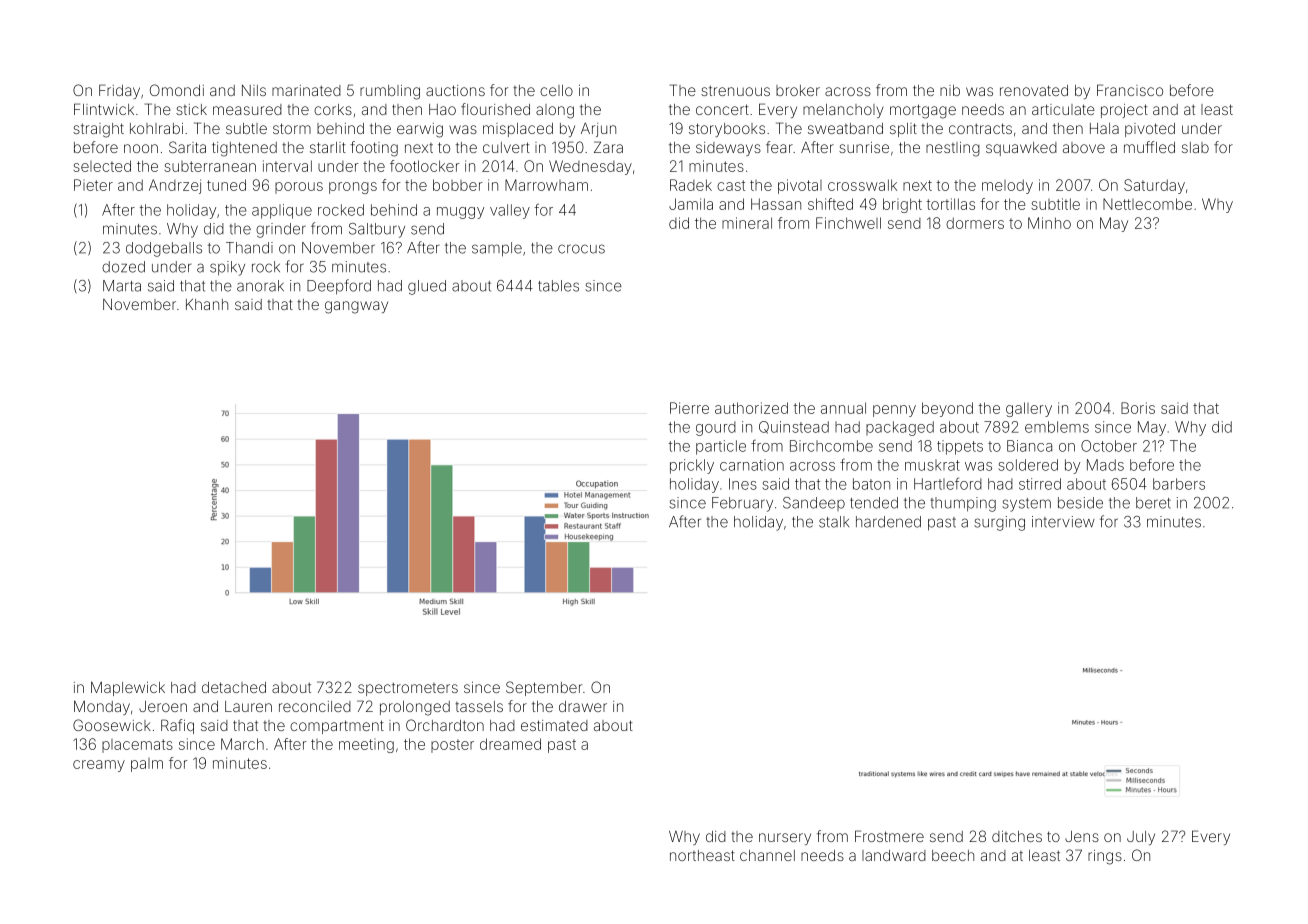 The height and width of the screenshot is (924, 1308). What do you see at coordinates (366, 746) in the screenshot?
I see `meeting` at bounding box center [366, 746].
